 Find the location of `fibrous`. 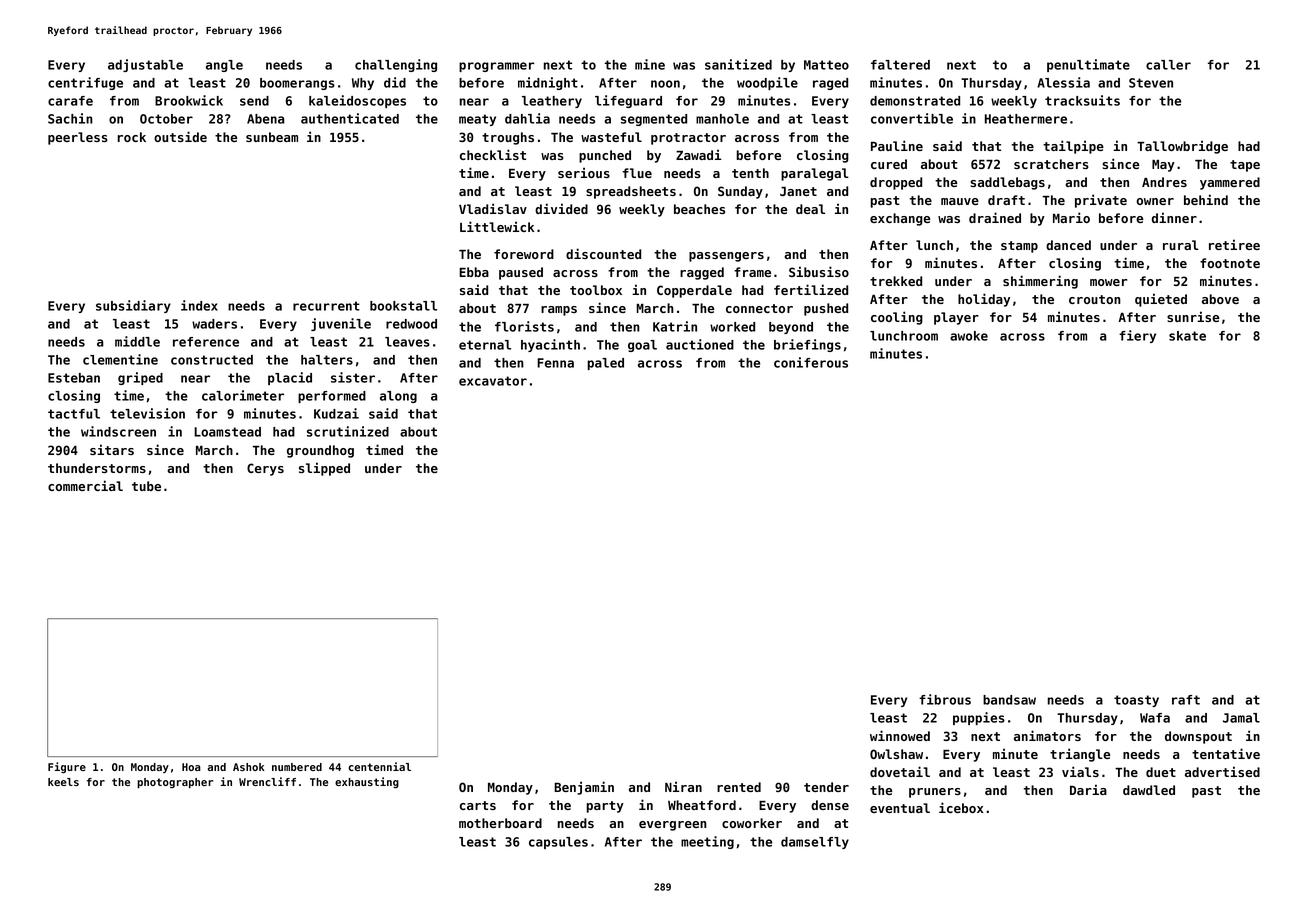

fibrous is located at coordinates (945, 699).
